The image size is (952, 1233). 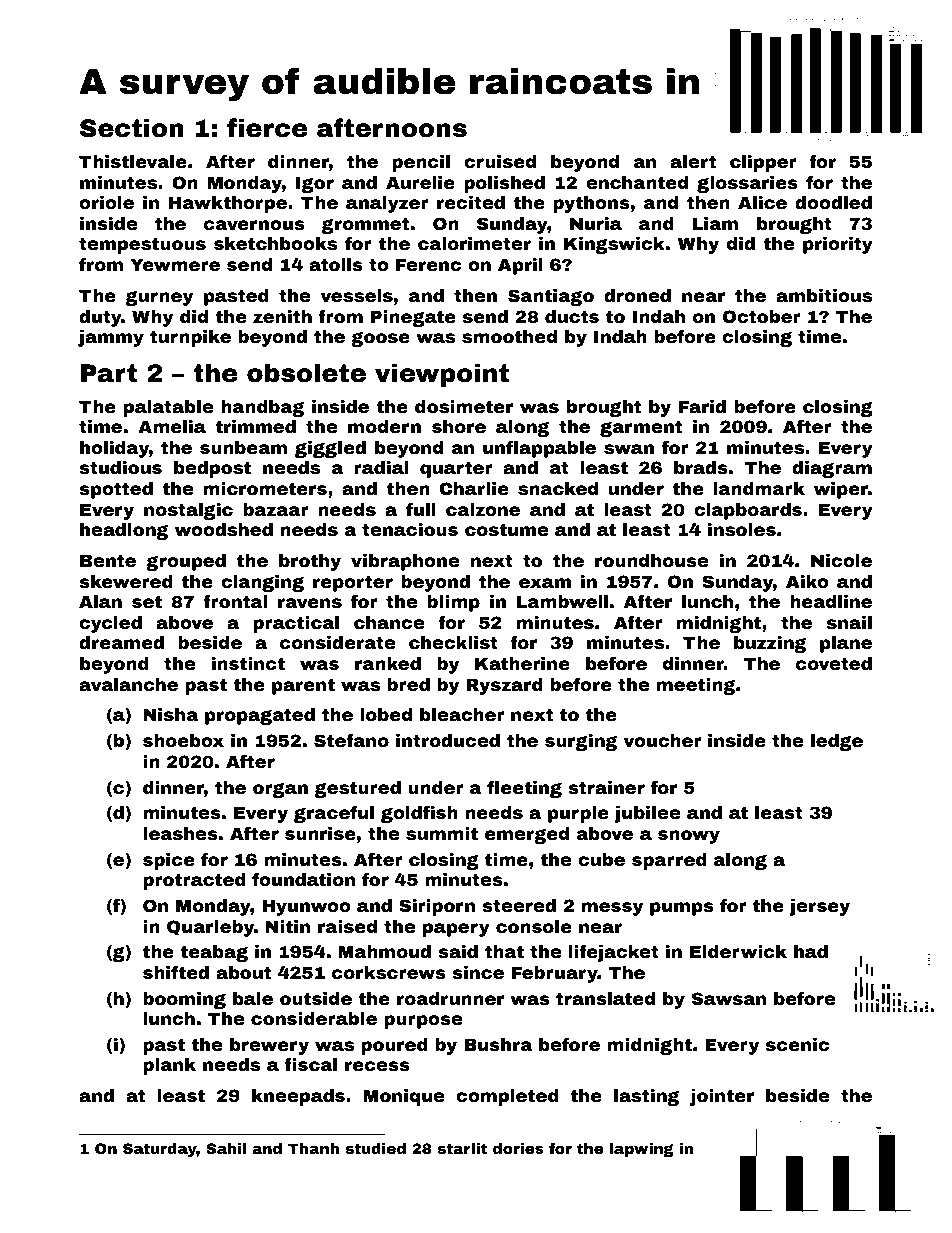 What do you see at coordinates (742, 529) in the screenshot?
I see `insoles` at bounding box center [742, 529].
